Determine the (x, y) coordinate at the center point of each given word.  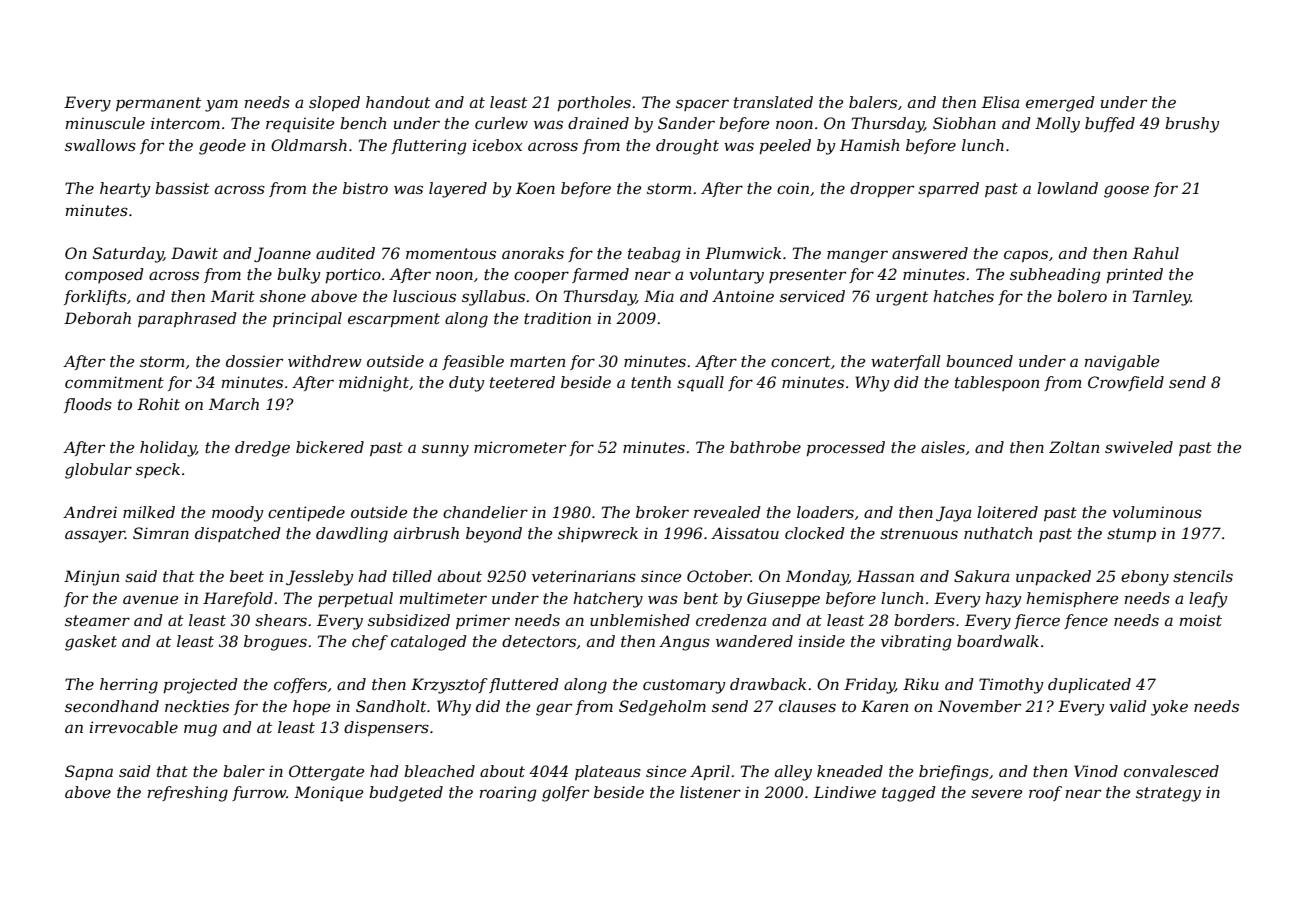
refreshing (188, 794)
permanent (158, 104)
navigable (1122, 363)
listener (710, 792)
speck (158, 470)
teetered (522, 382)
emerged (1060, 104)
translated (773, 102)
